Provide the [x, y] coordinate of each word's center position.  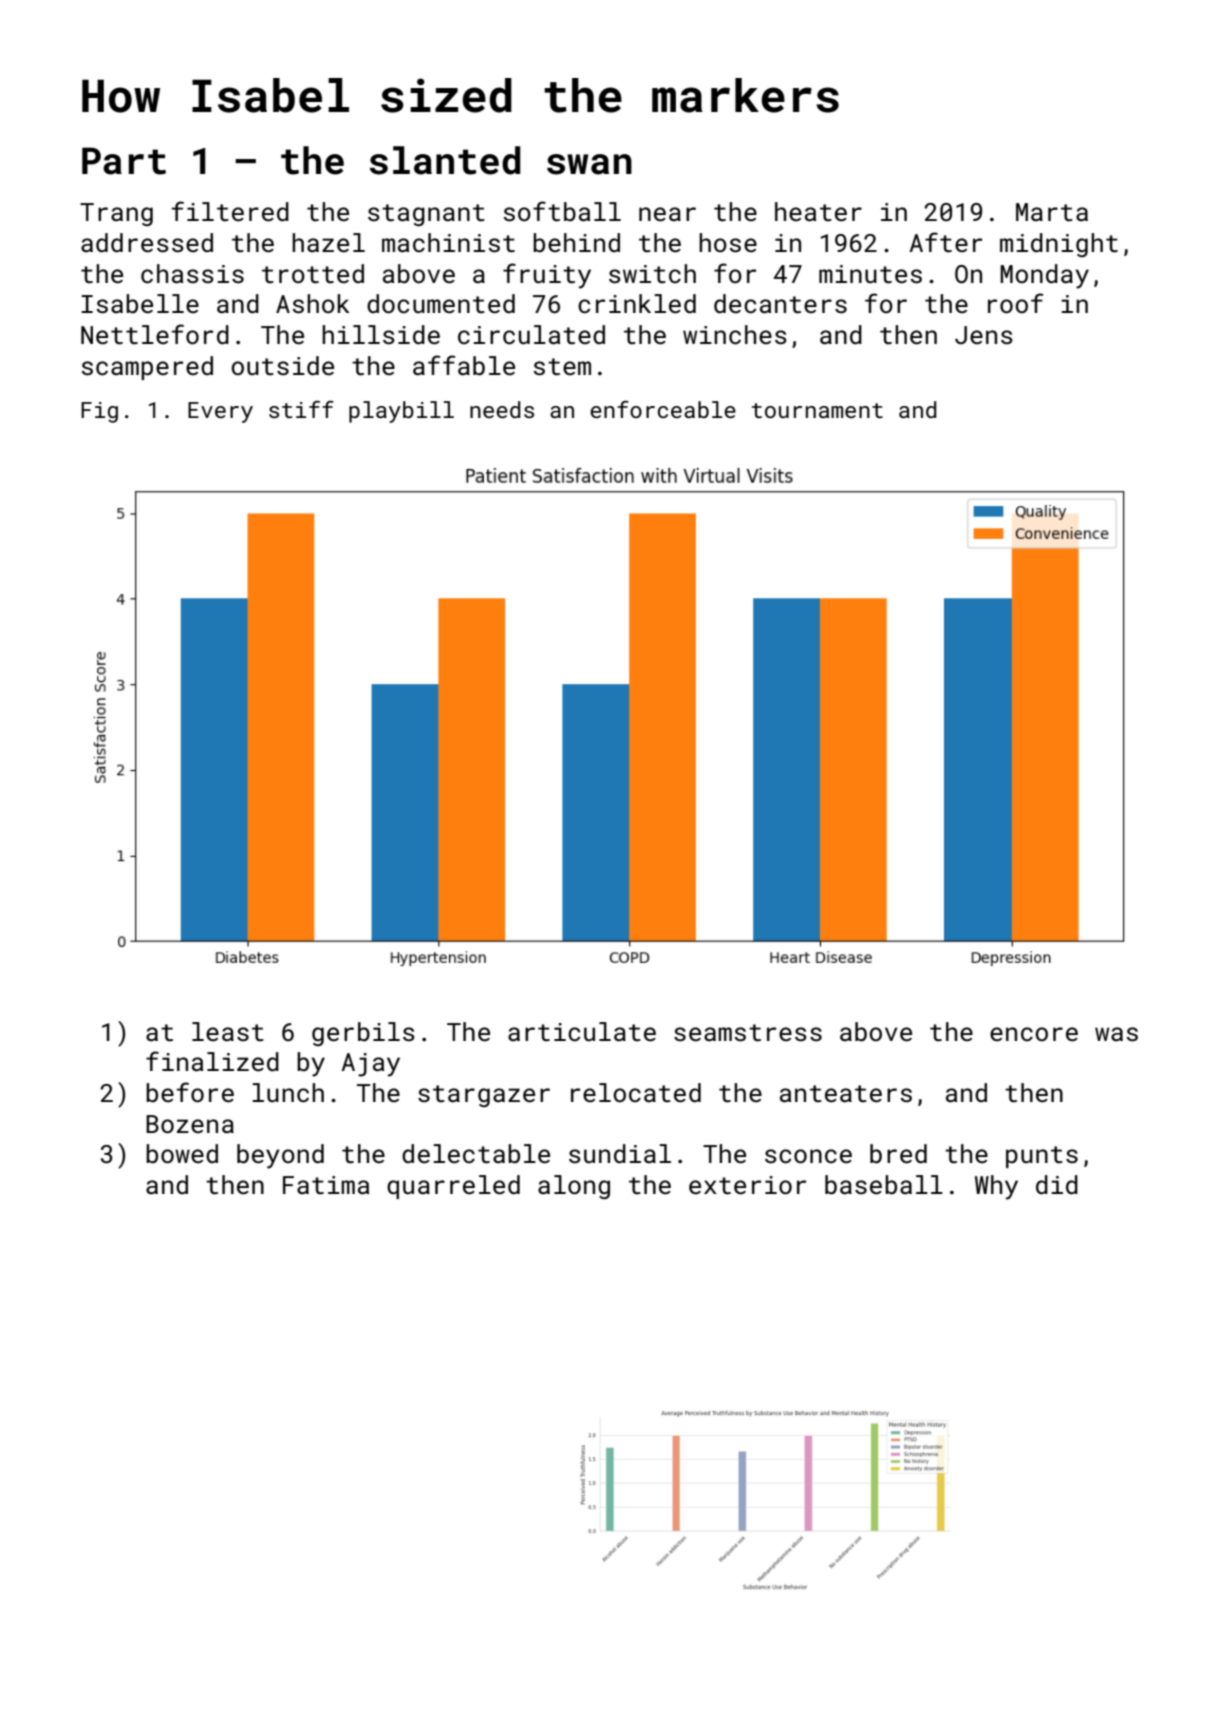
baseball [884, 1185]
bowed [182, 1153]
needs [502, 409]
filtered [230, 211]
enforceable [663, 409]
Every [220, 412]
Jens [984, 335]
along [574, 1187]
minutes [870, 274]
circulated [531, 335]
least [228, 1032]
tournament [817, 410]
